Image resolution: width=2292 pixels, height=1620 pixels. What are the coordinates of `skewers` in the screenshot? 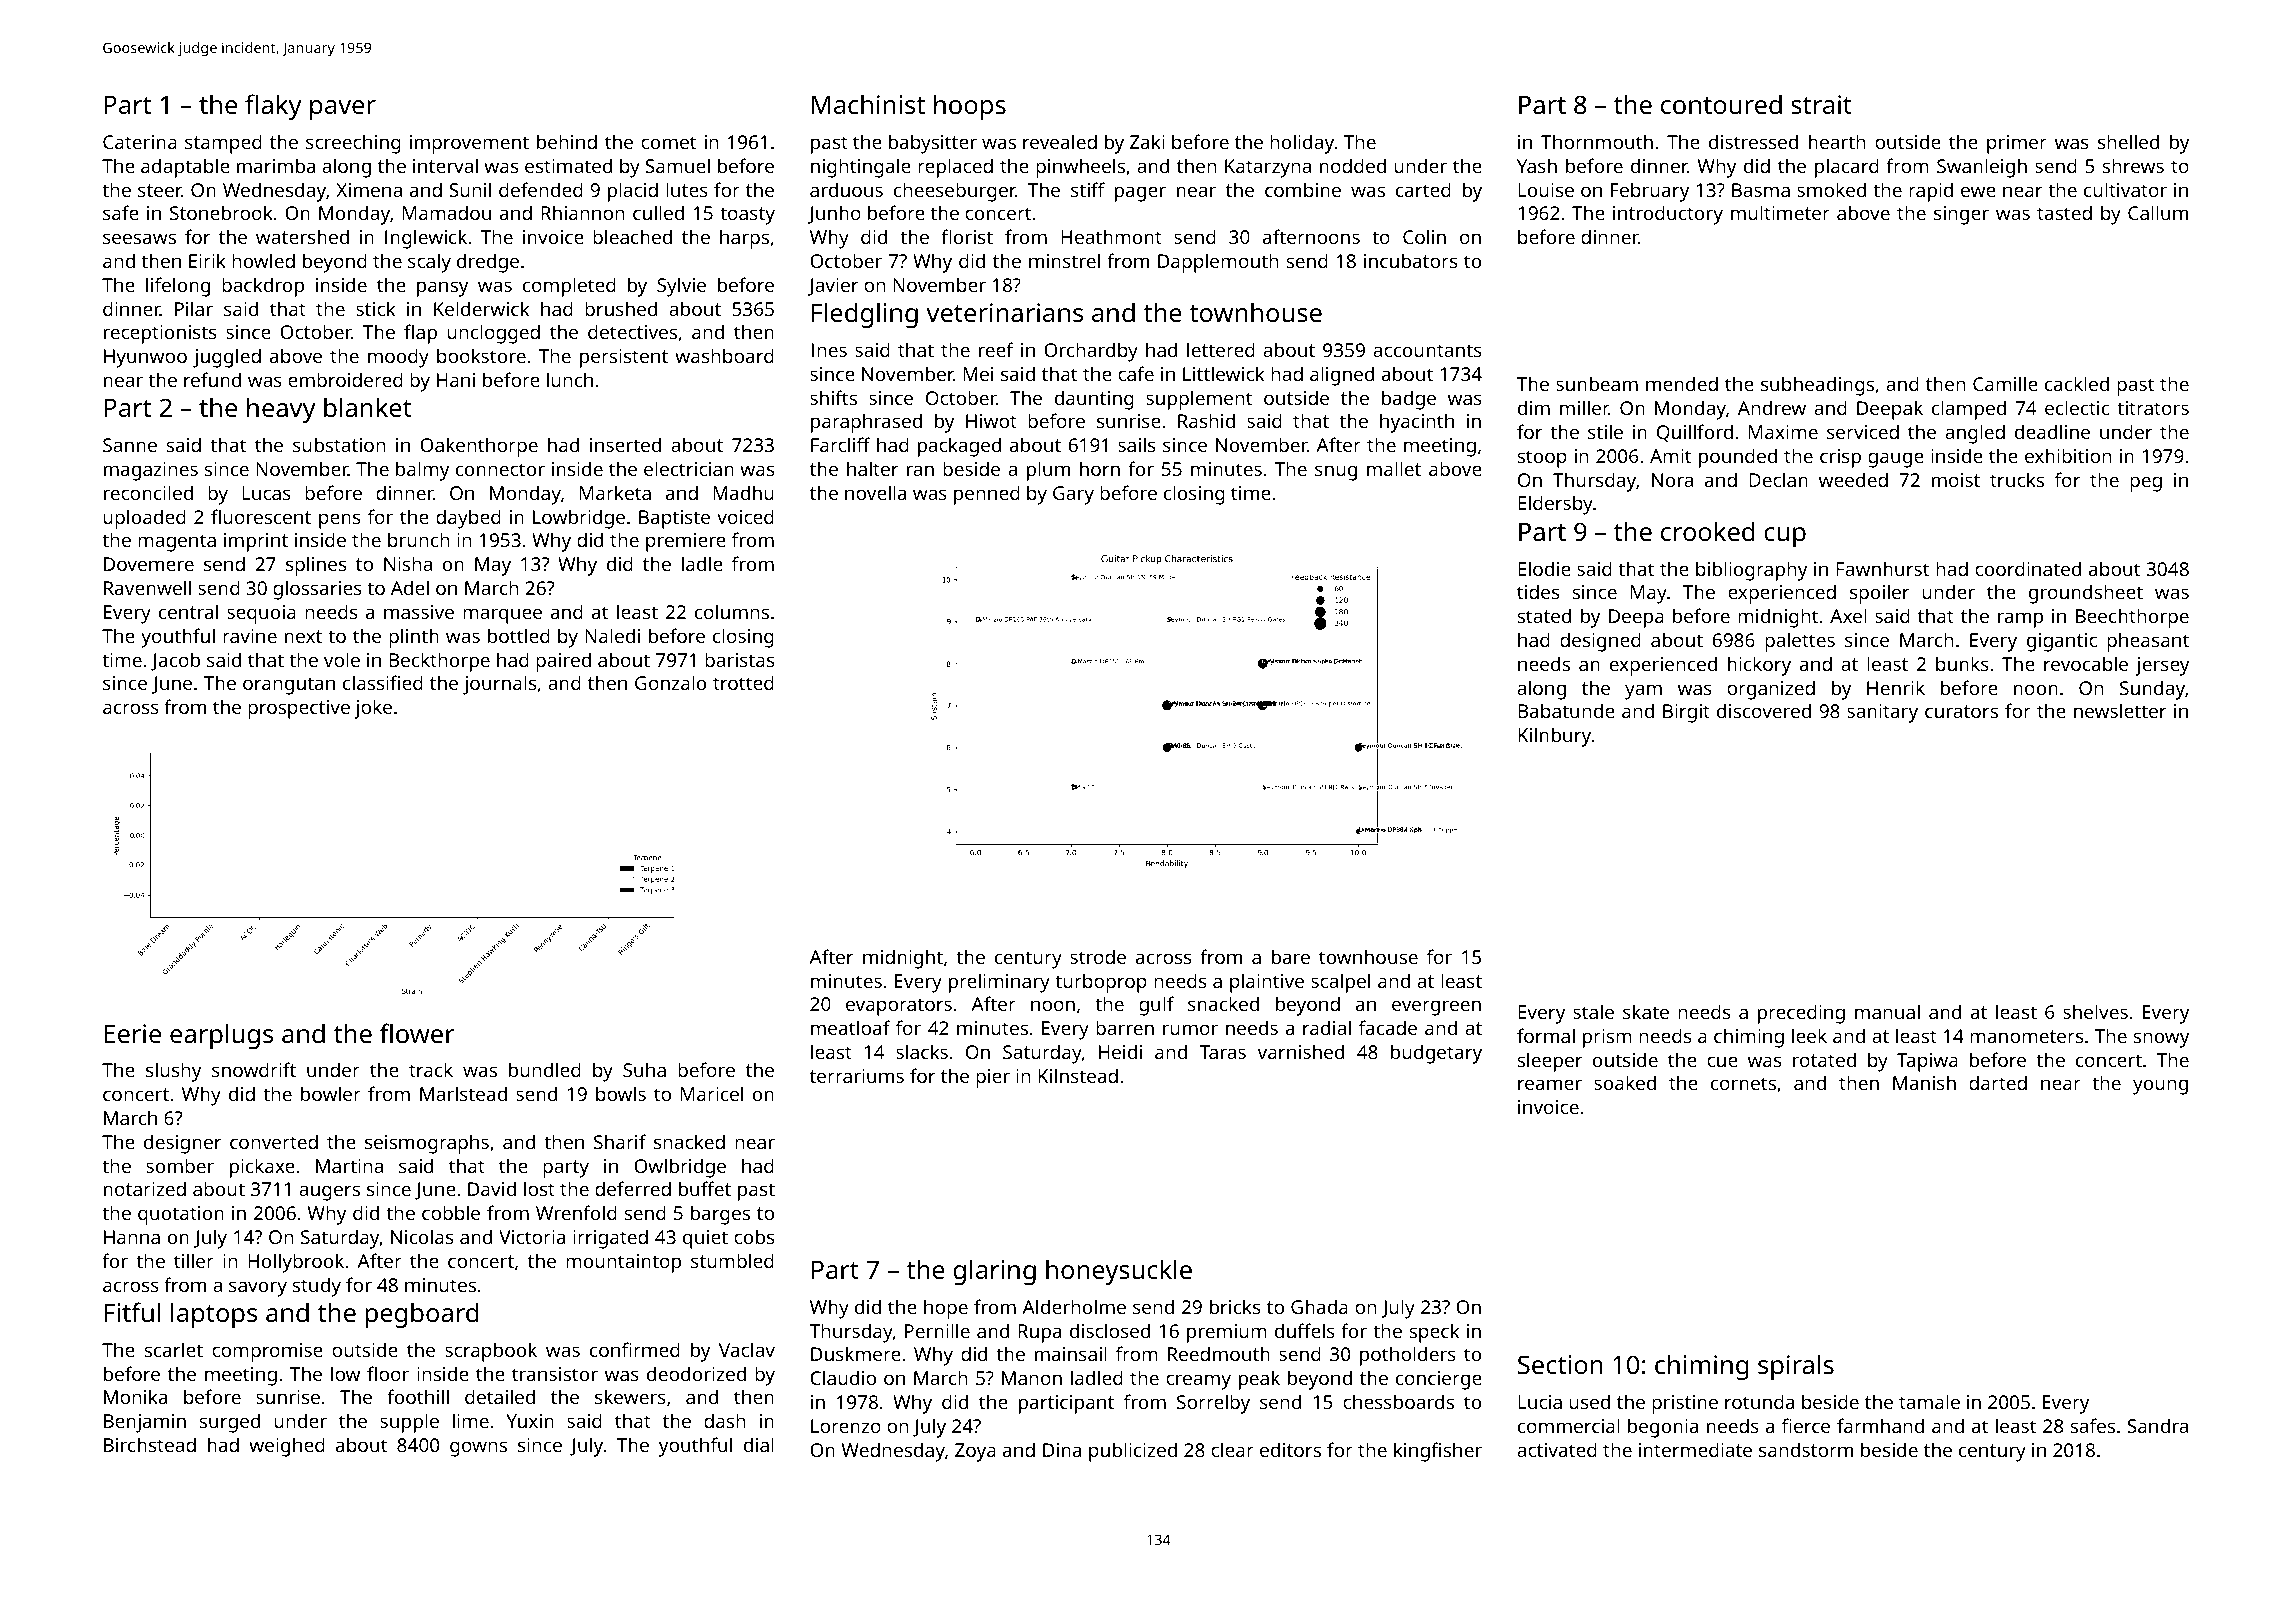 It's located at (630, 1396).
